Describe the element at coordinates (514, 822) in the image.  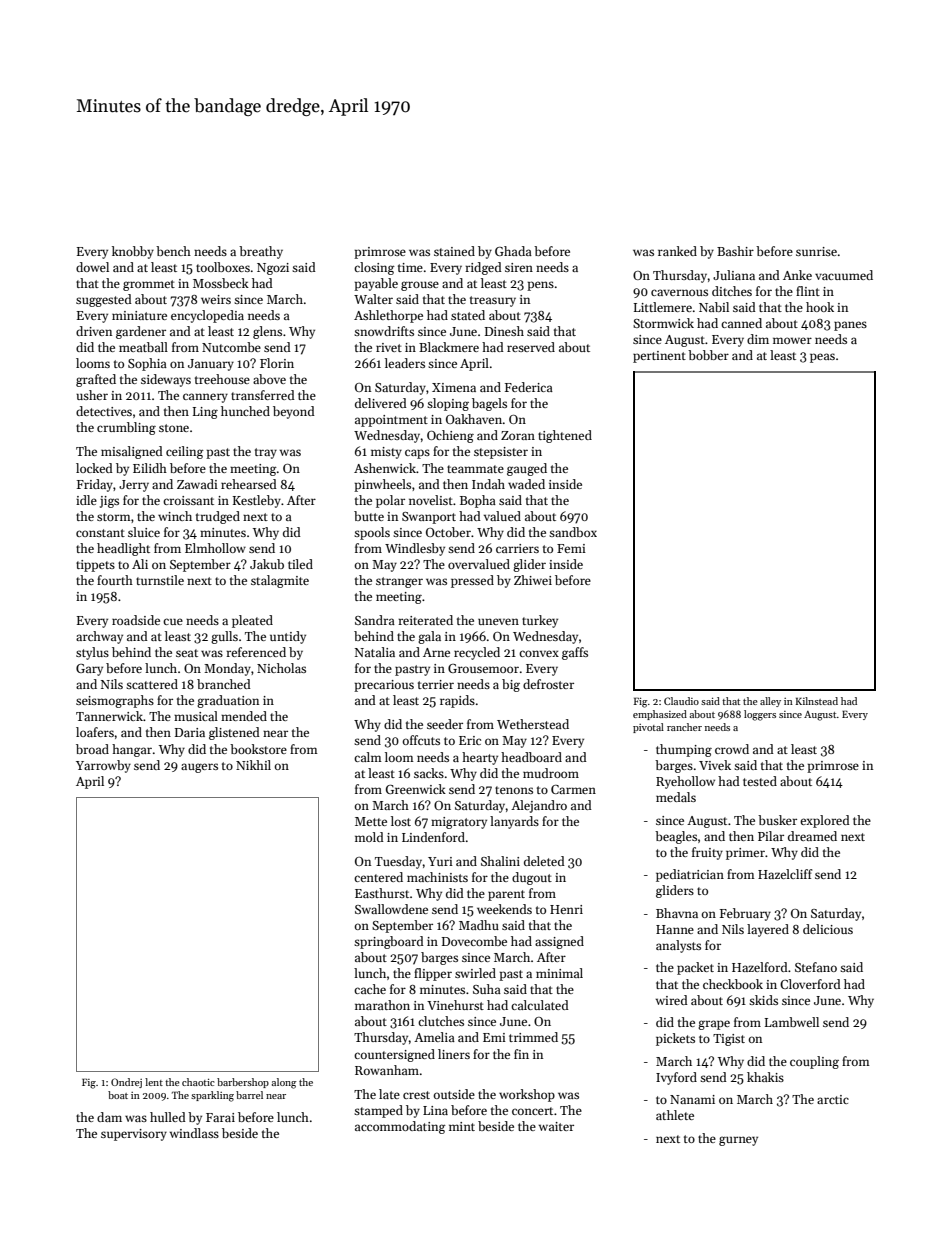
I see `lanyards` at that location.
